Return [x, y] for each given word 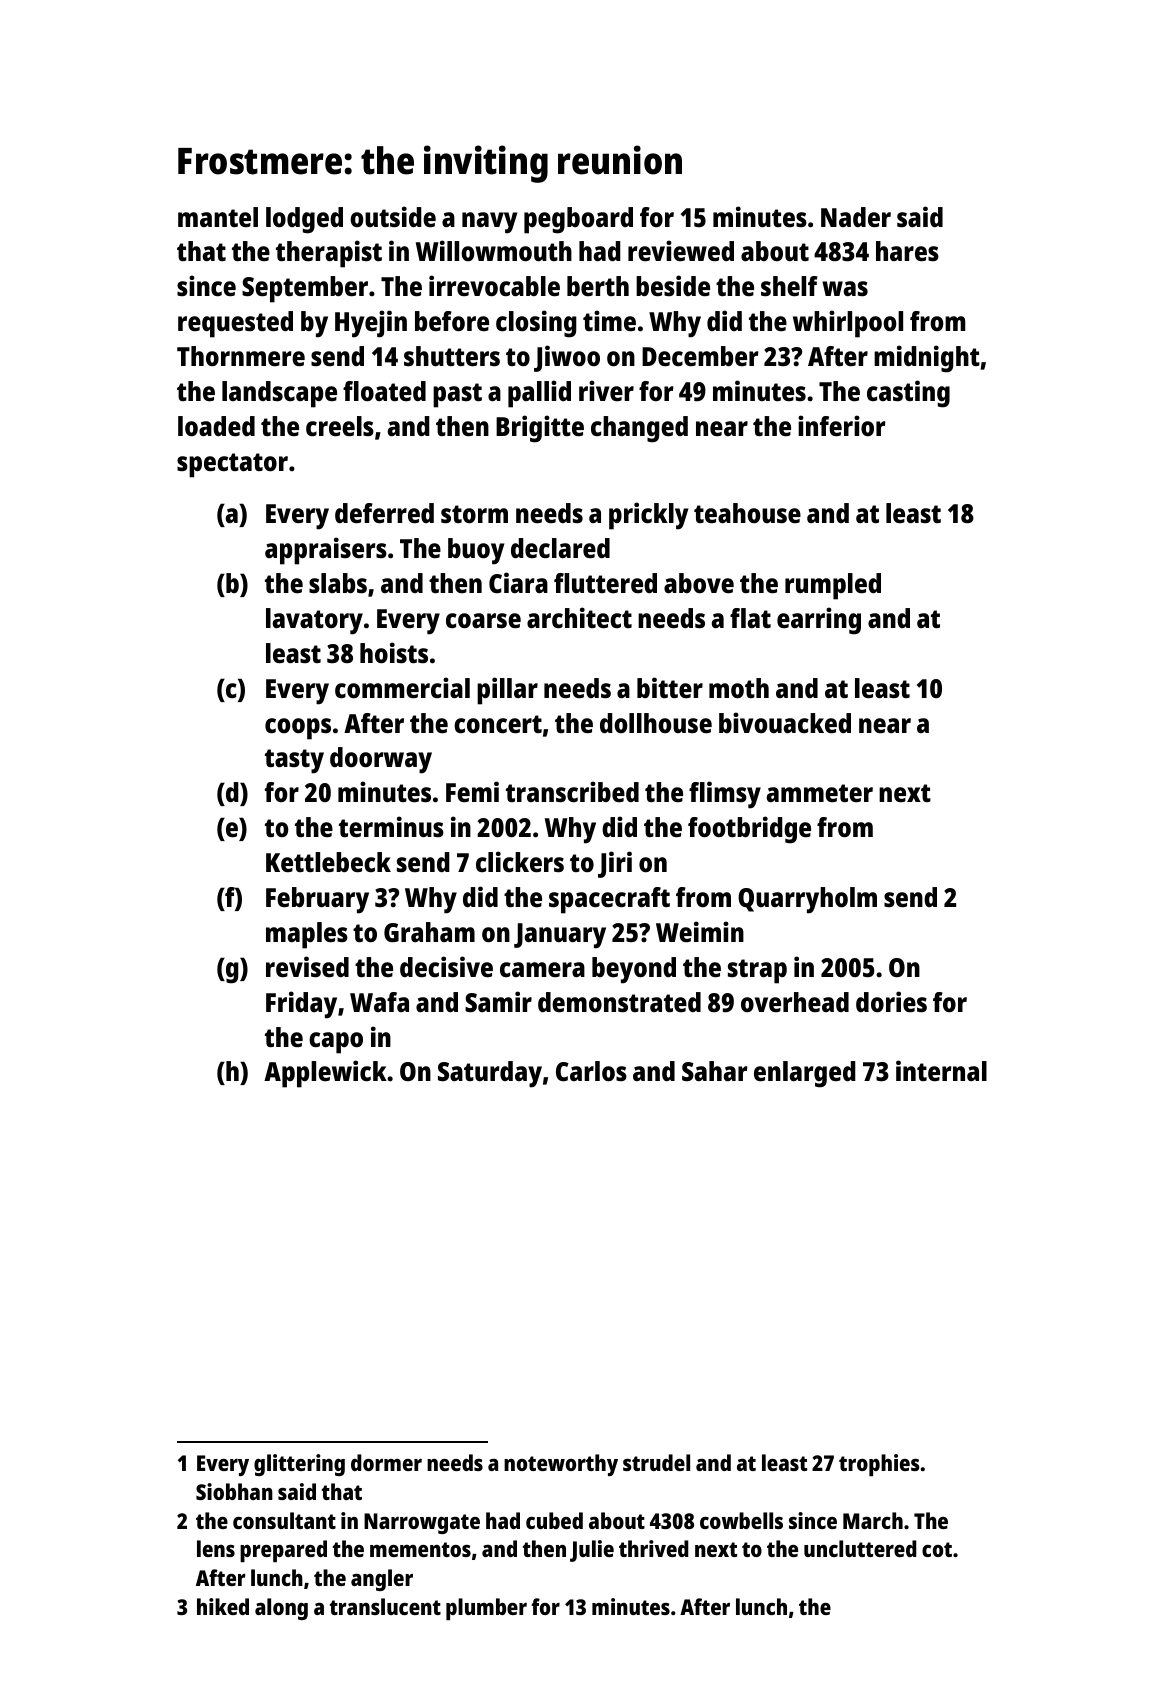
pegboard [578, 220]
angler [382, 1580]
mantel [218, 217]
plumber [486, 1609]
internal [941, 1070]
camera [542, 969]
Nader [856, 217]
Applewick [325, 1074]
